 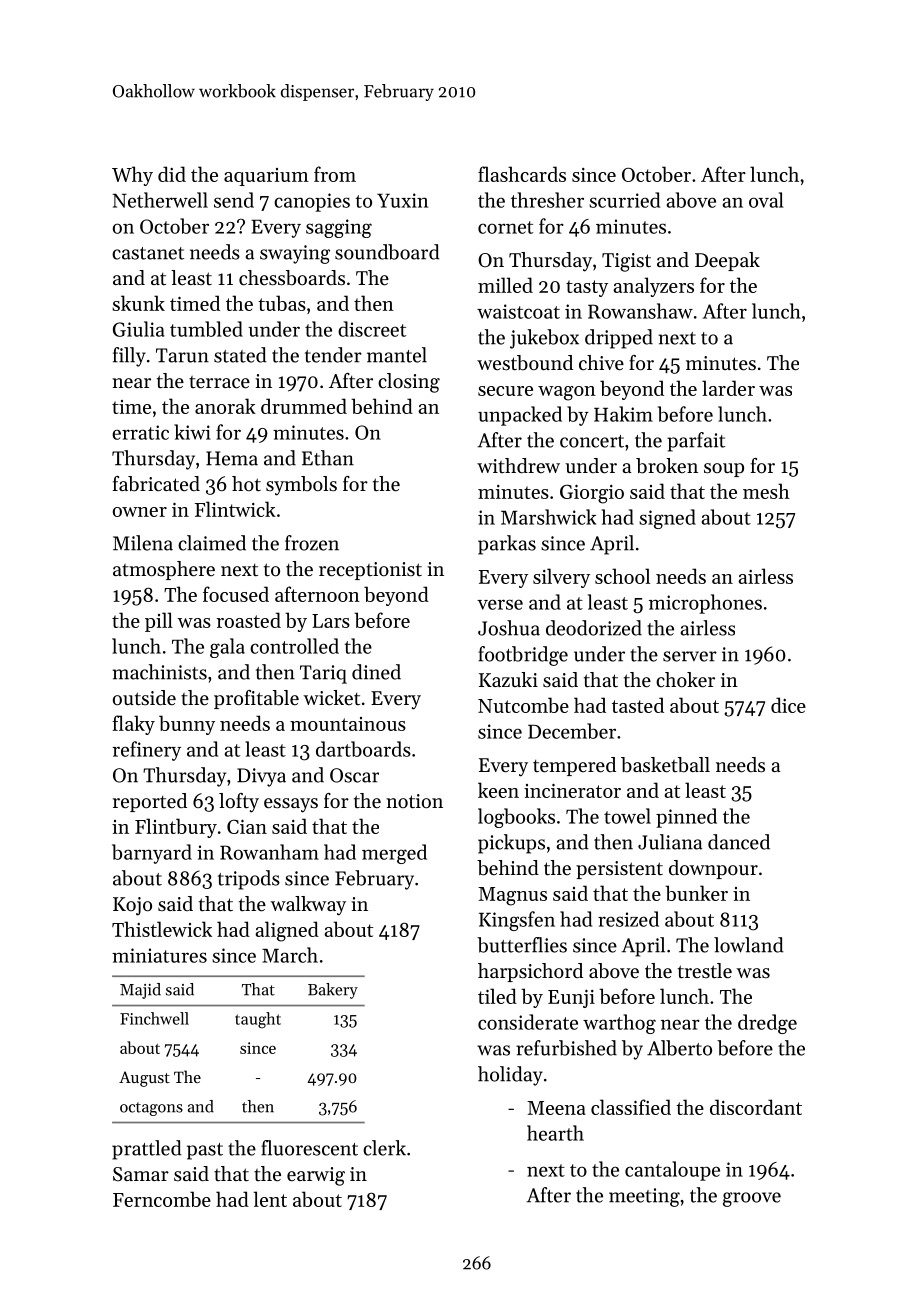 I want to click on Netherwell, so click(x=160, y=200).
